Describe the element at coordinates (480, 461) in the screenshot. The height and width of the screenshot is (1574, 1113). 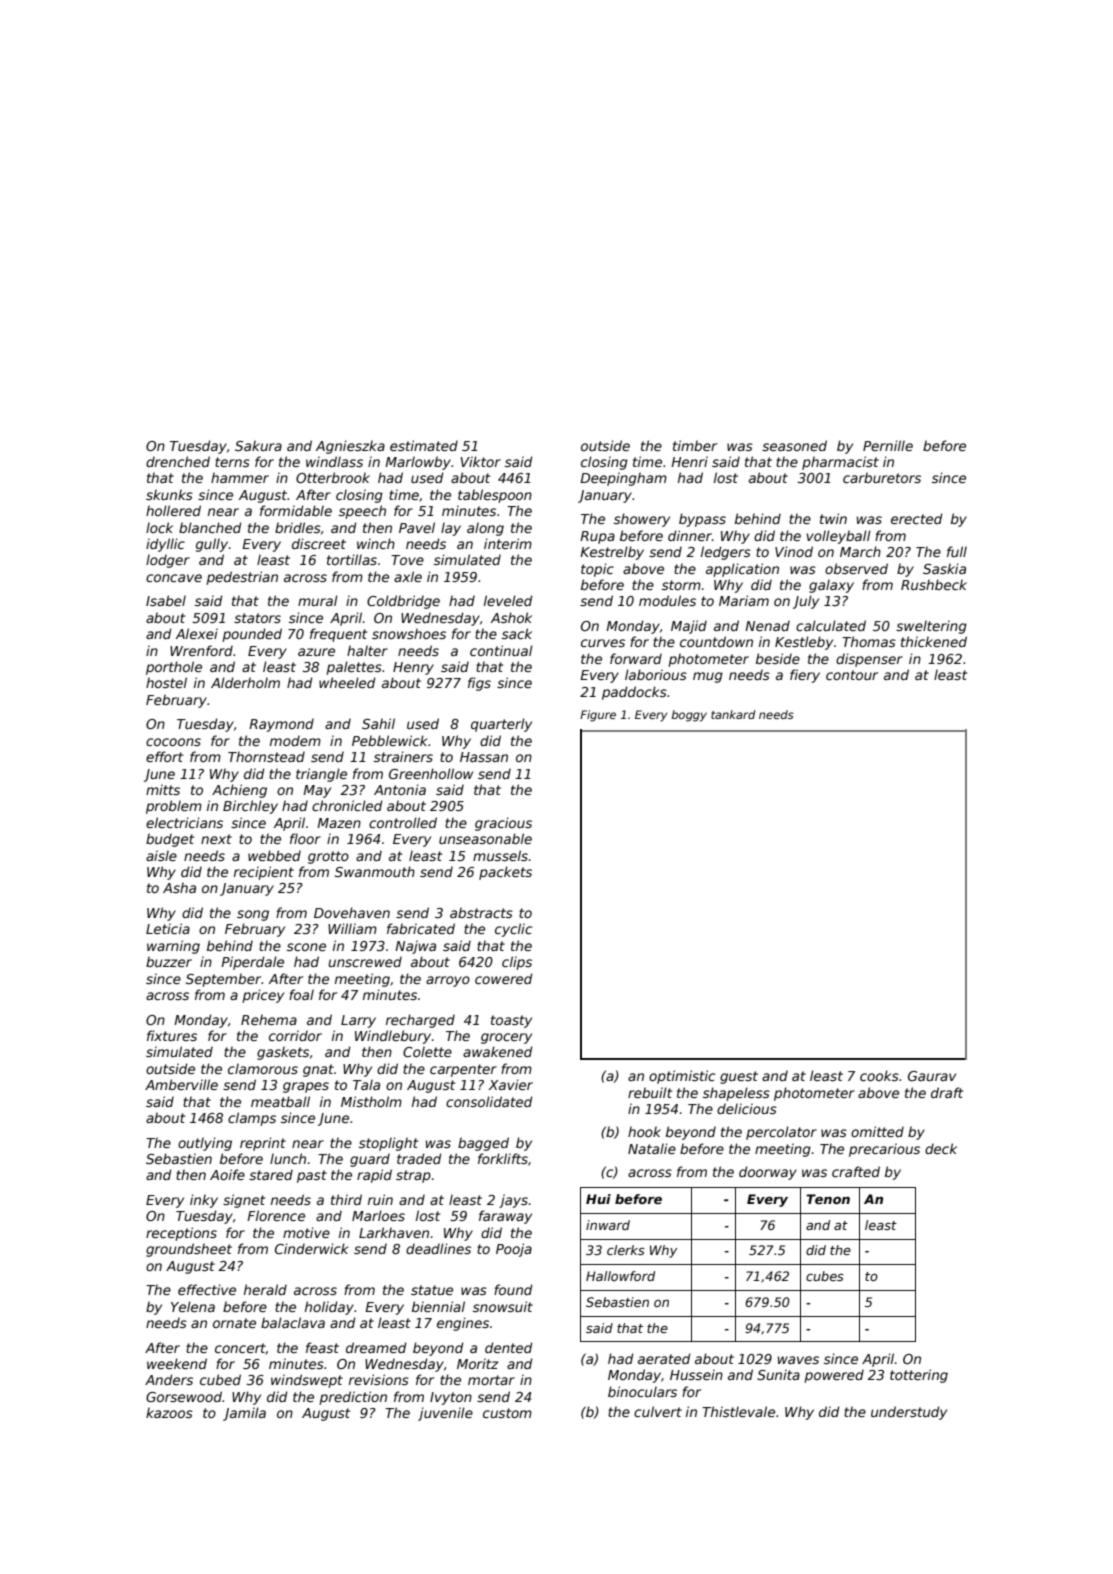
I see `Viktor` at that location.
